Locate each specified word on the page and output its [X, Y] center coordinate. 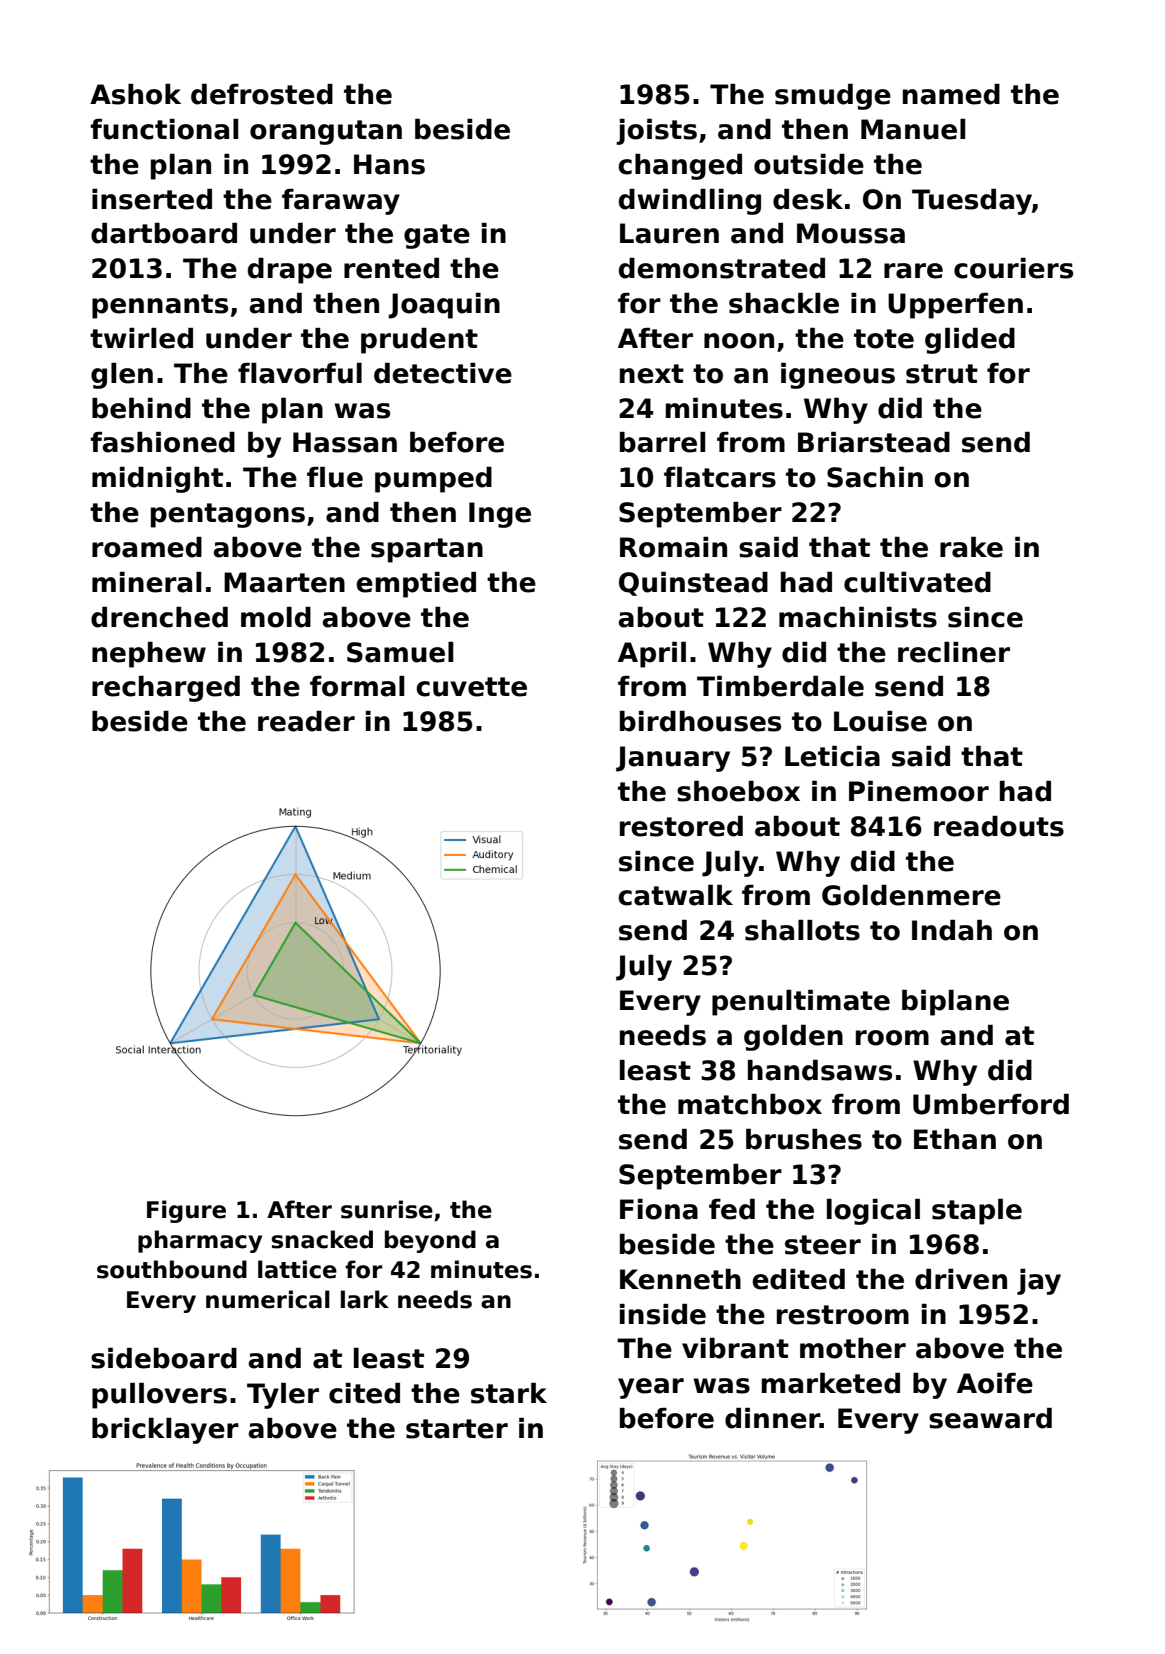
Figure [186, 1211]
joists [656, 132]
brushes [804, 1139]
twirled [141, 338]
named [951, 94]
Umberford [991, 1104]
